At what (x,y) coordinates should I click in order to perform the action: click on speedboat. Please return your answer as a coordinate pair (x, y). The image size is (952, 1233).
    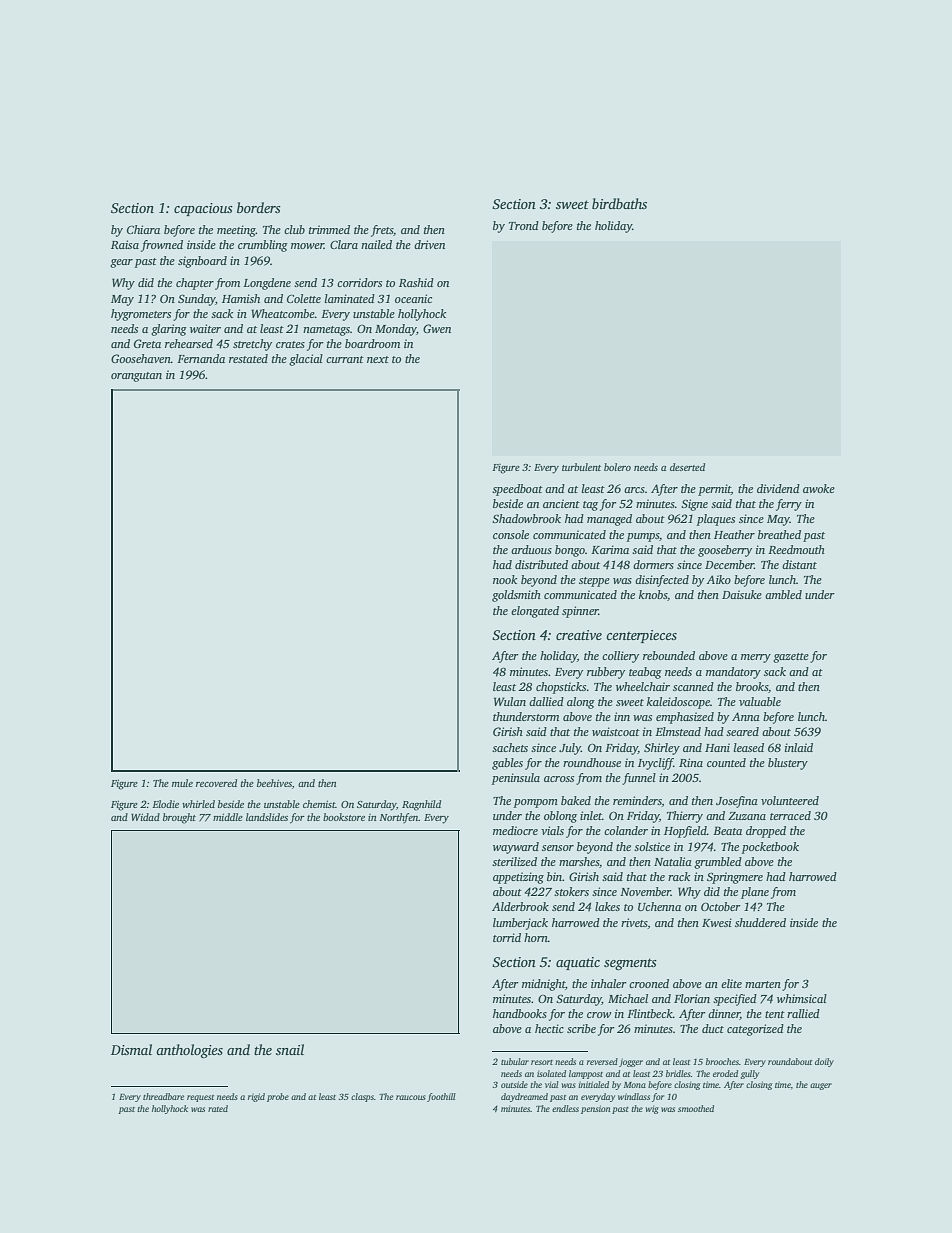
    Looking at the image, I should click on (517, 490).
